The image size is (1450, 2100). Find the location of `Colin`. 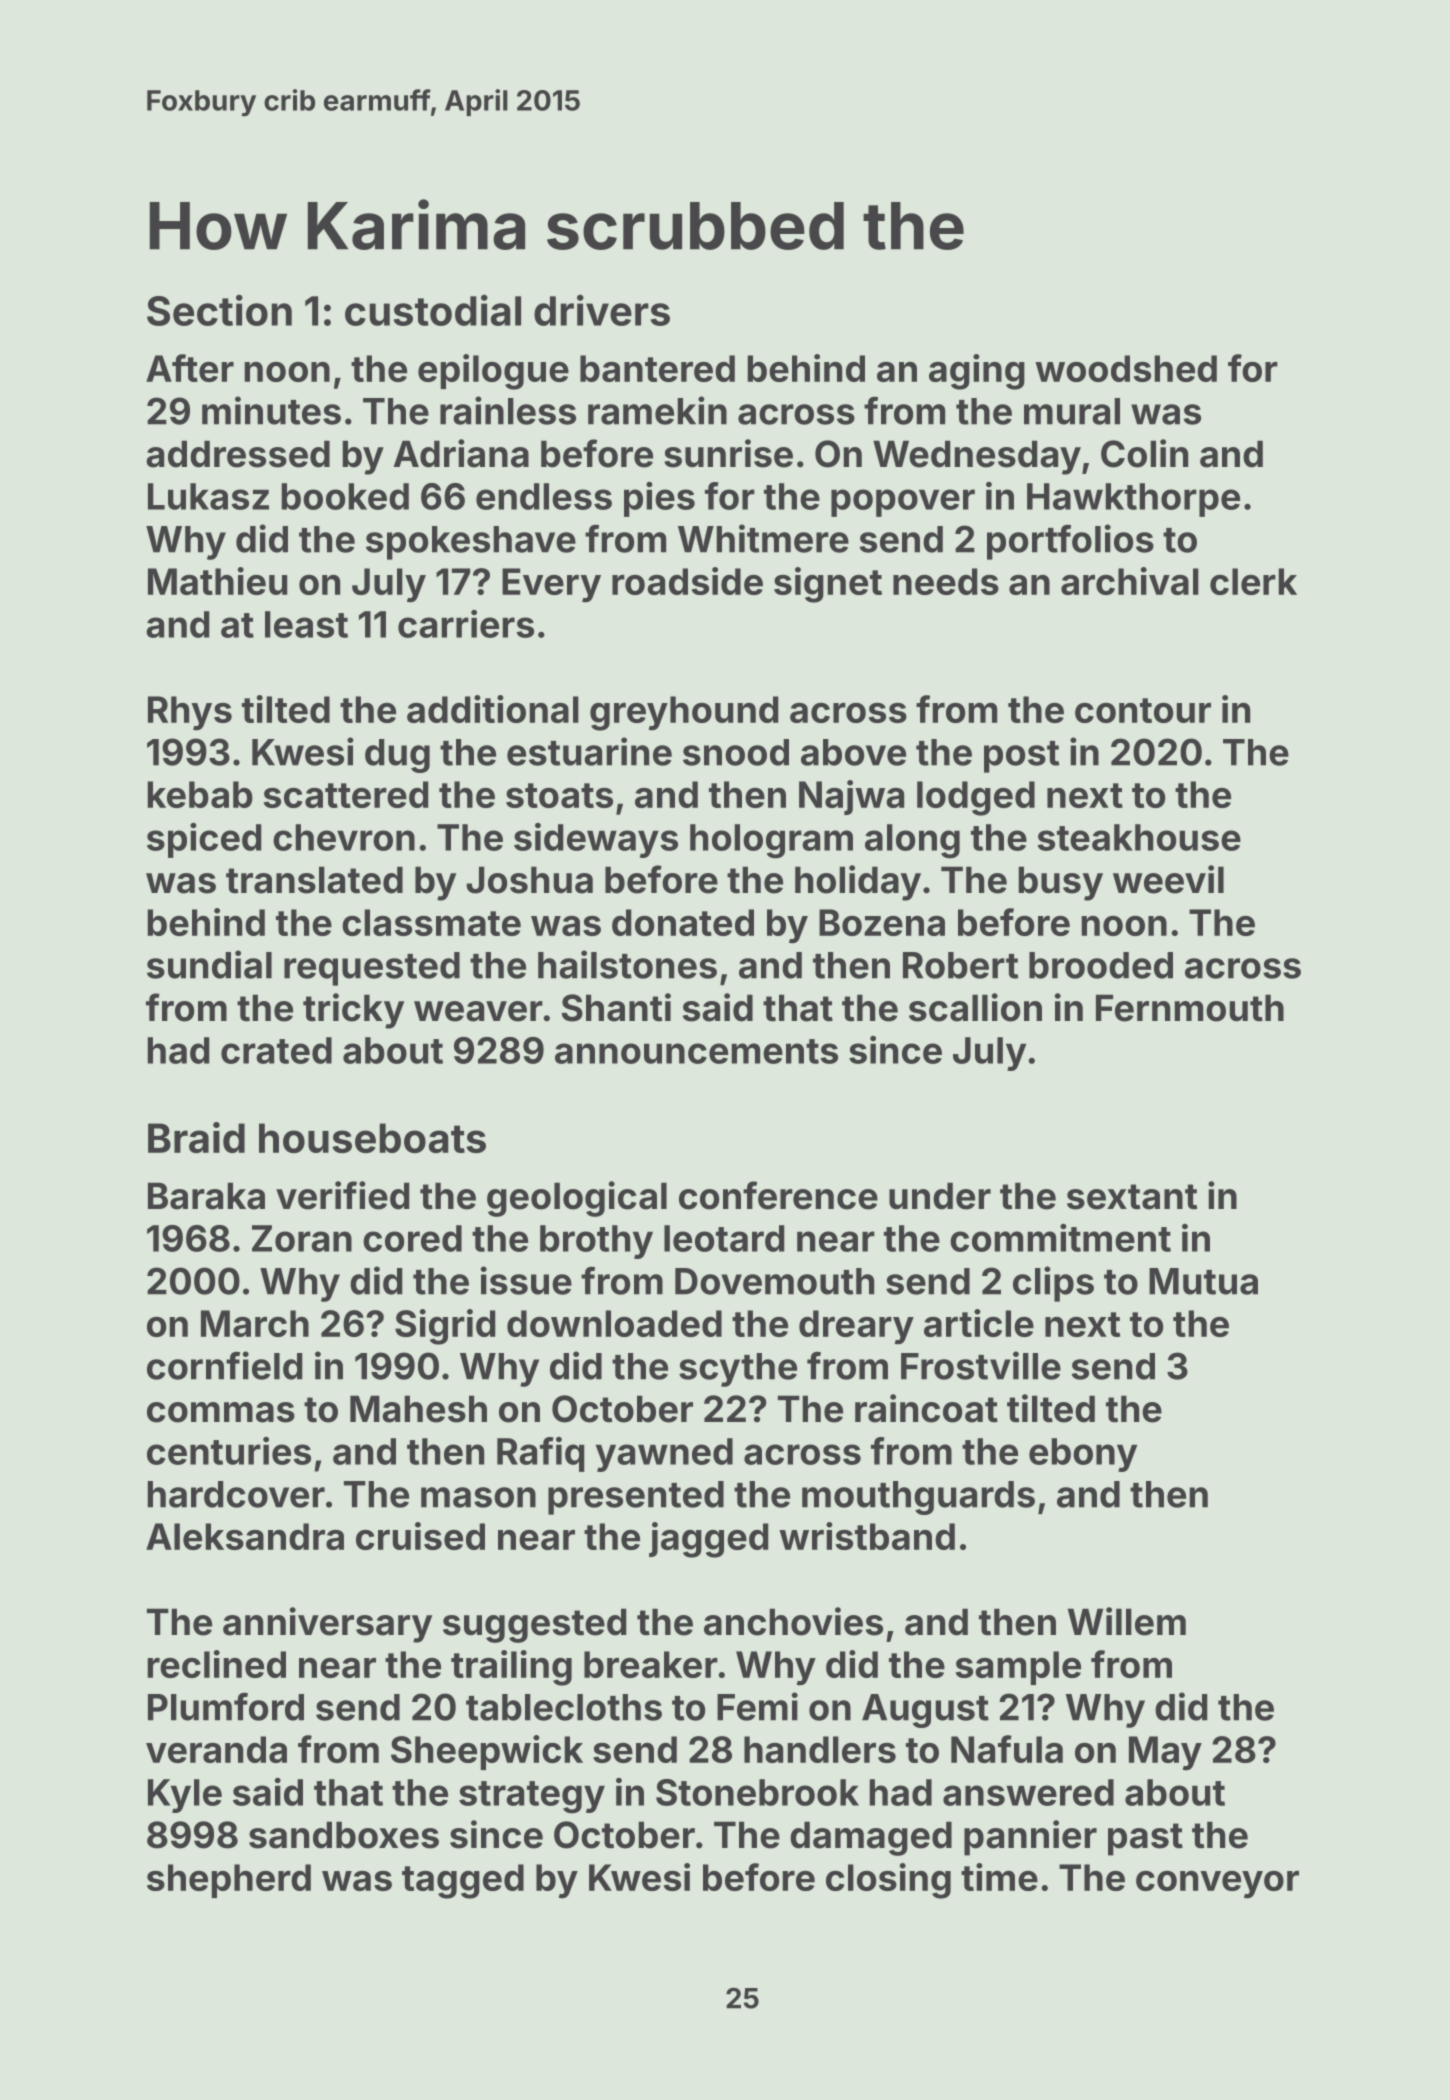

Colin is located at coordinates (1144, 453).
